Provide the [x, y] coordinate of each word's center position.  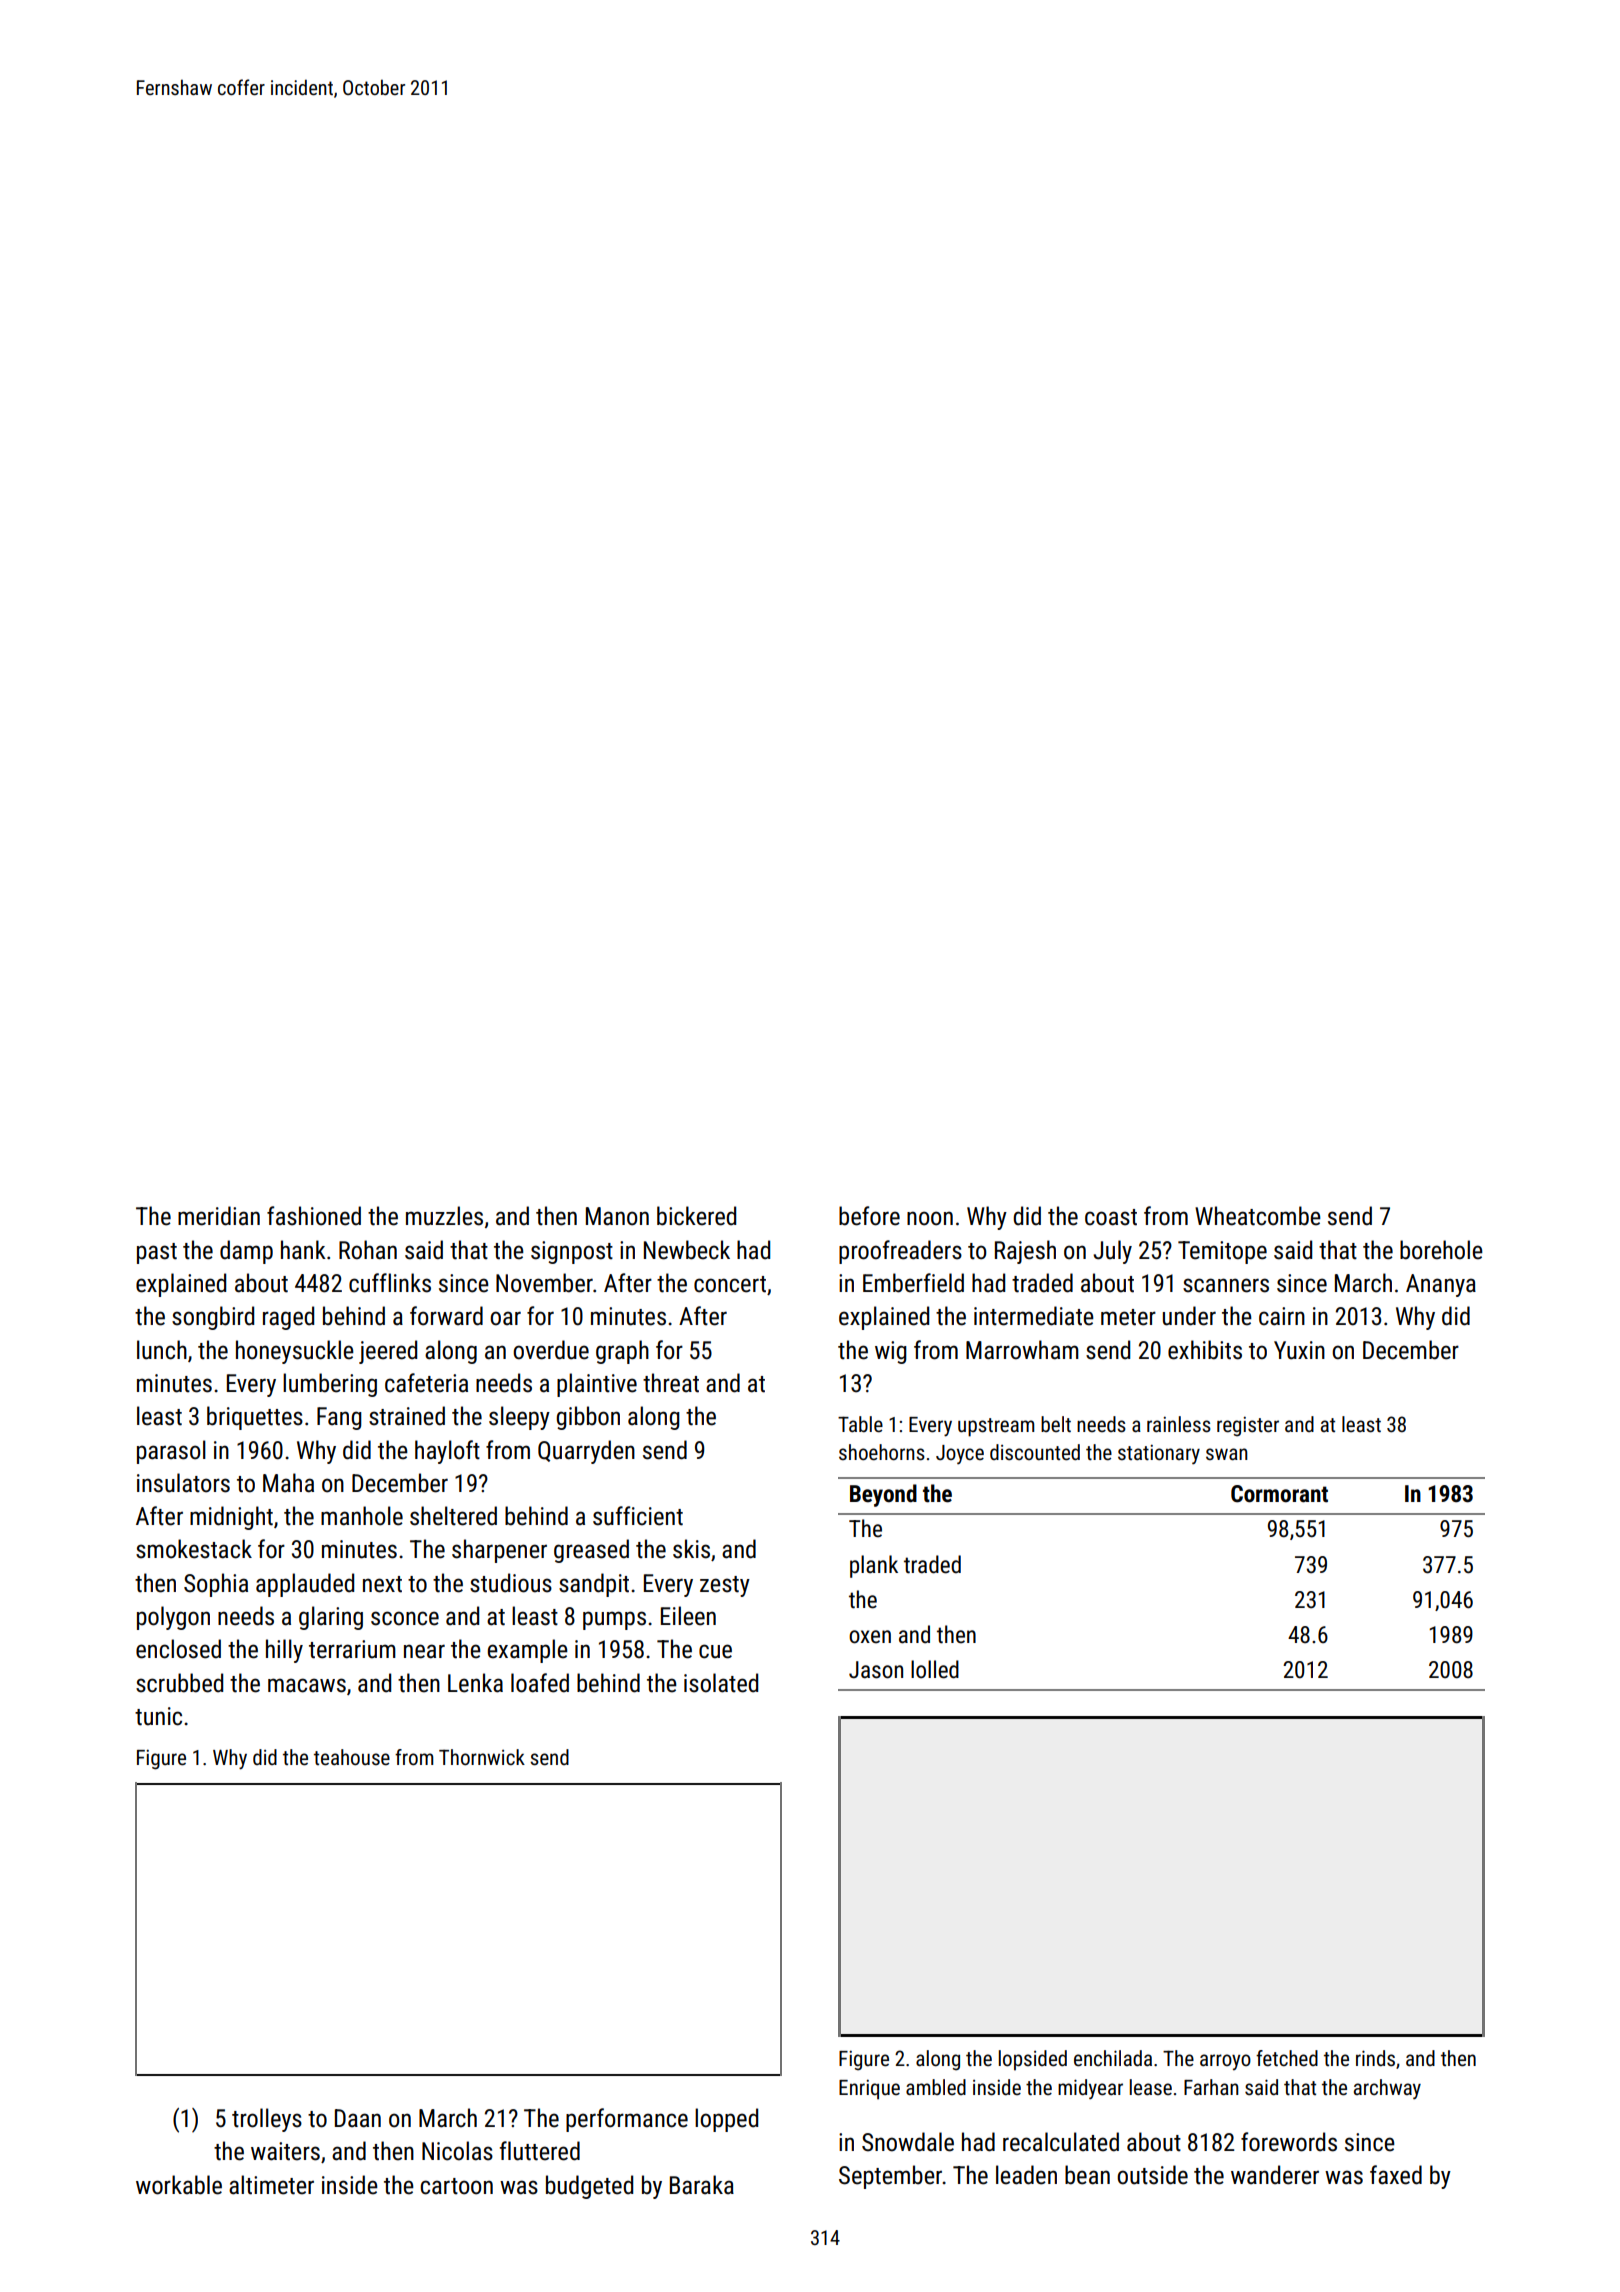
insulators [183, 1483]
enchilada [1113, 2058]
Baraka [702, 2185]
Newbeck [687, 1250]
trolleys [267, 2120]
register [1248, 1426]
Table [860, 1424]
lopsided [1033, 2060]
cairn [1282, 1316]
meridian [219, 1216]
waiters [285, 2151]
